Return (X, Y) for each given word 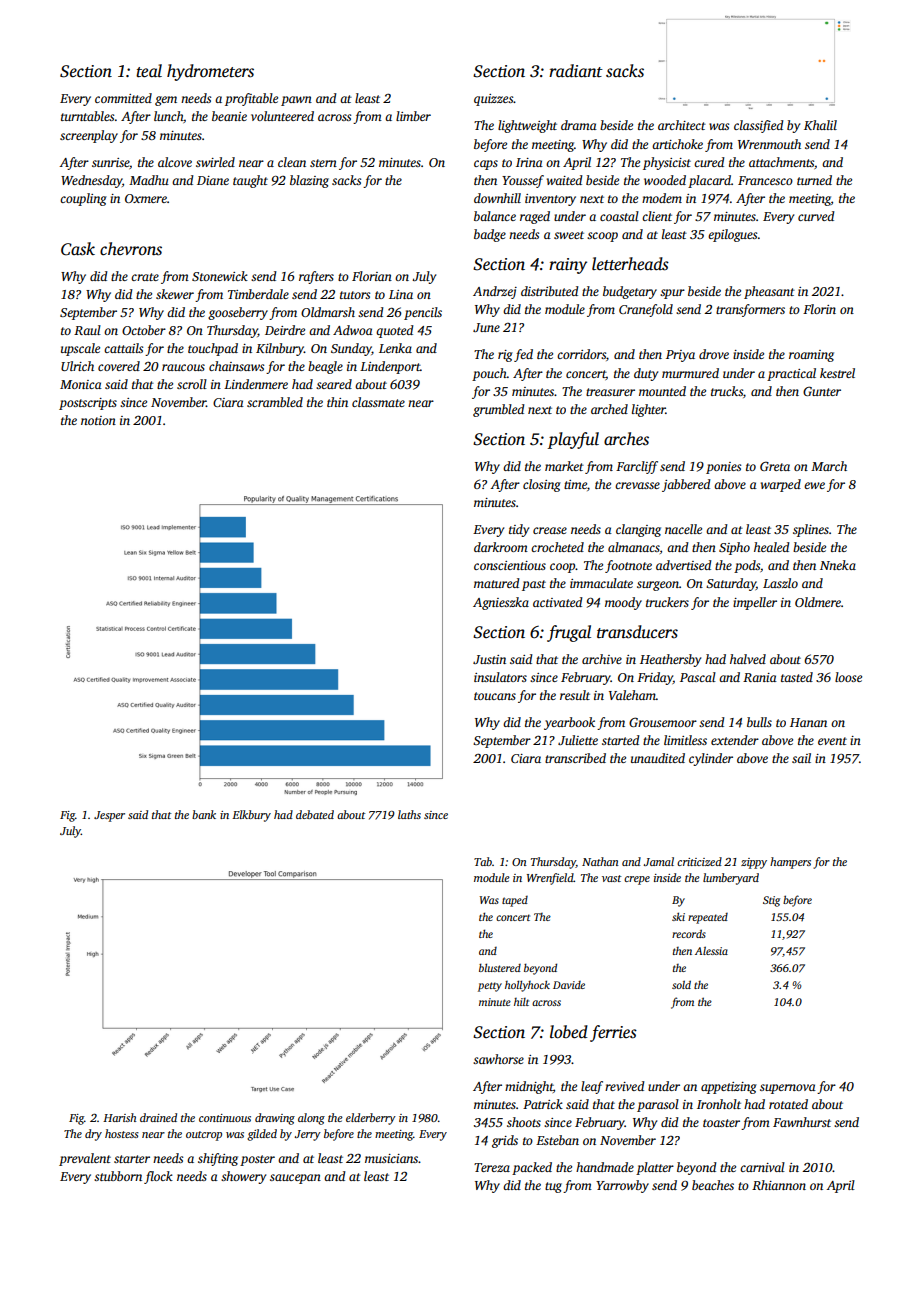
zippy (754, 863)
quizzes (494, 100)
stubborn (118, 1176)
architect (682, 125)
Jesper (109, 816)
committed (123, 98)
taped (515, 901)
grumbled (499, 410)
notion (98, 420)
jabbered (686, 485)
